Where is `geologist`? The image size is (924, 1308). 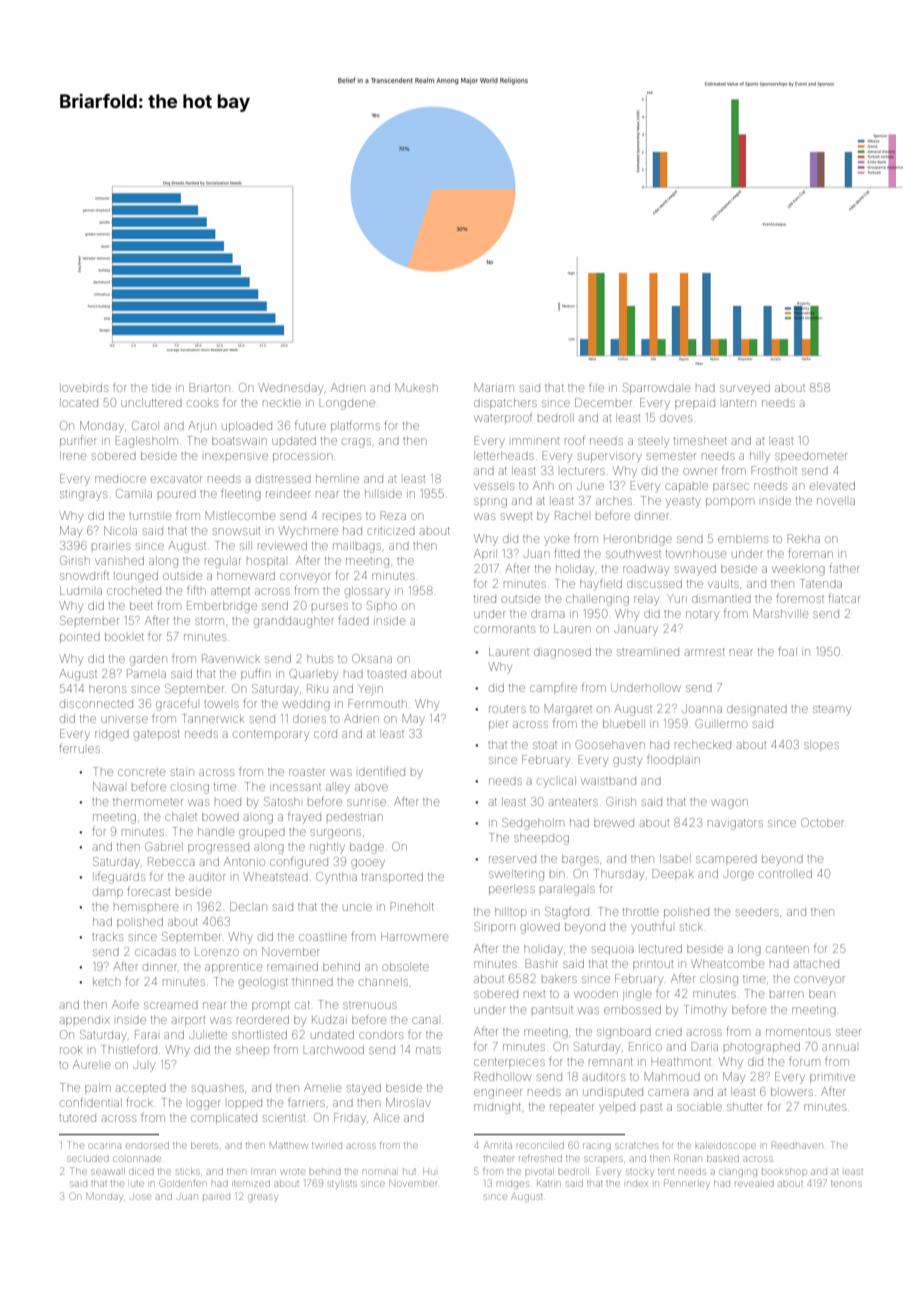 geologist is located at coordinates (263, 983).
